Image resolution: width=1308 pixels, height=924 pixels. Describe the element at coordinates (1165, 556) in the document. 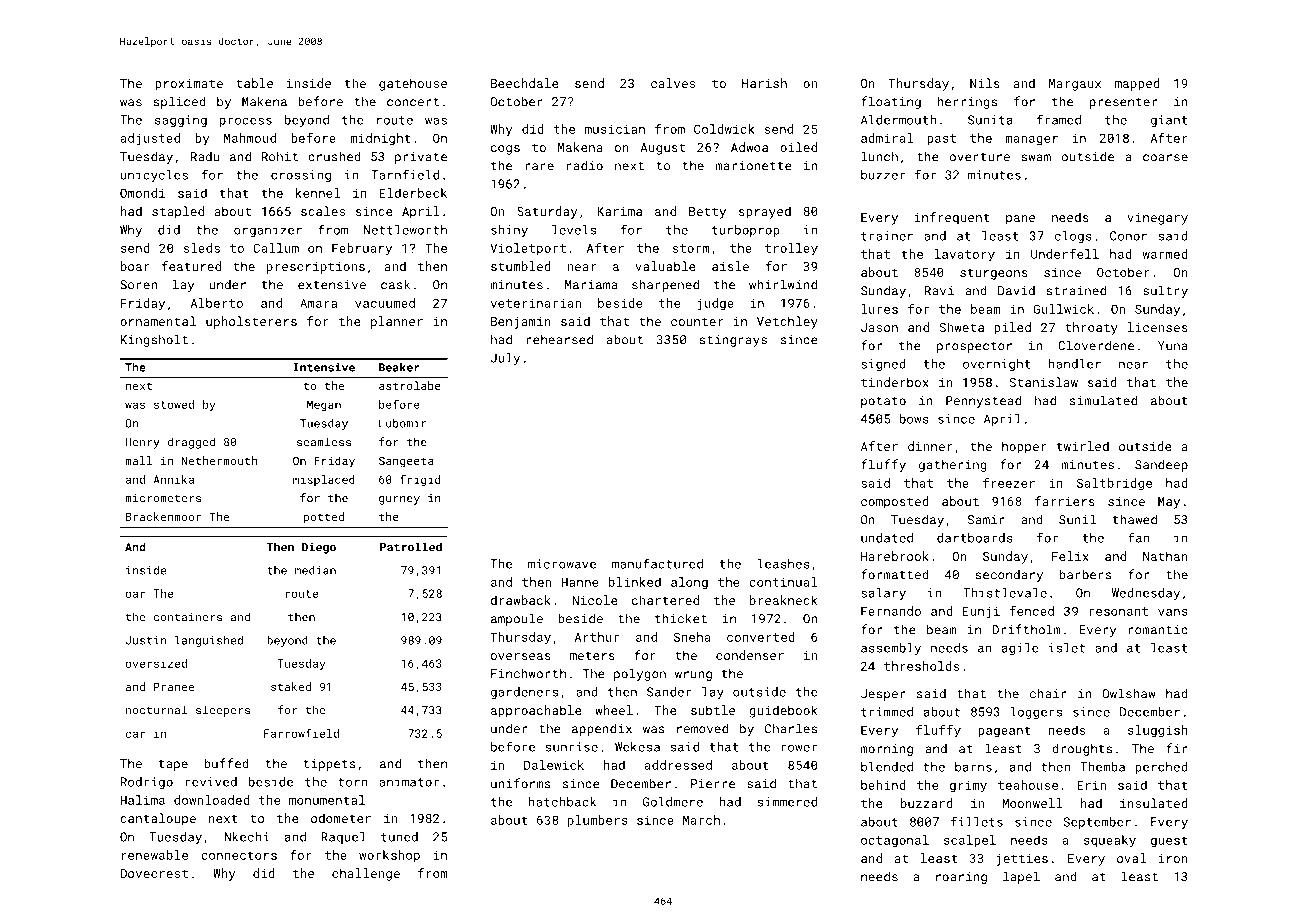

I see `Nathan` at that location.
